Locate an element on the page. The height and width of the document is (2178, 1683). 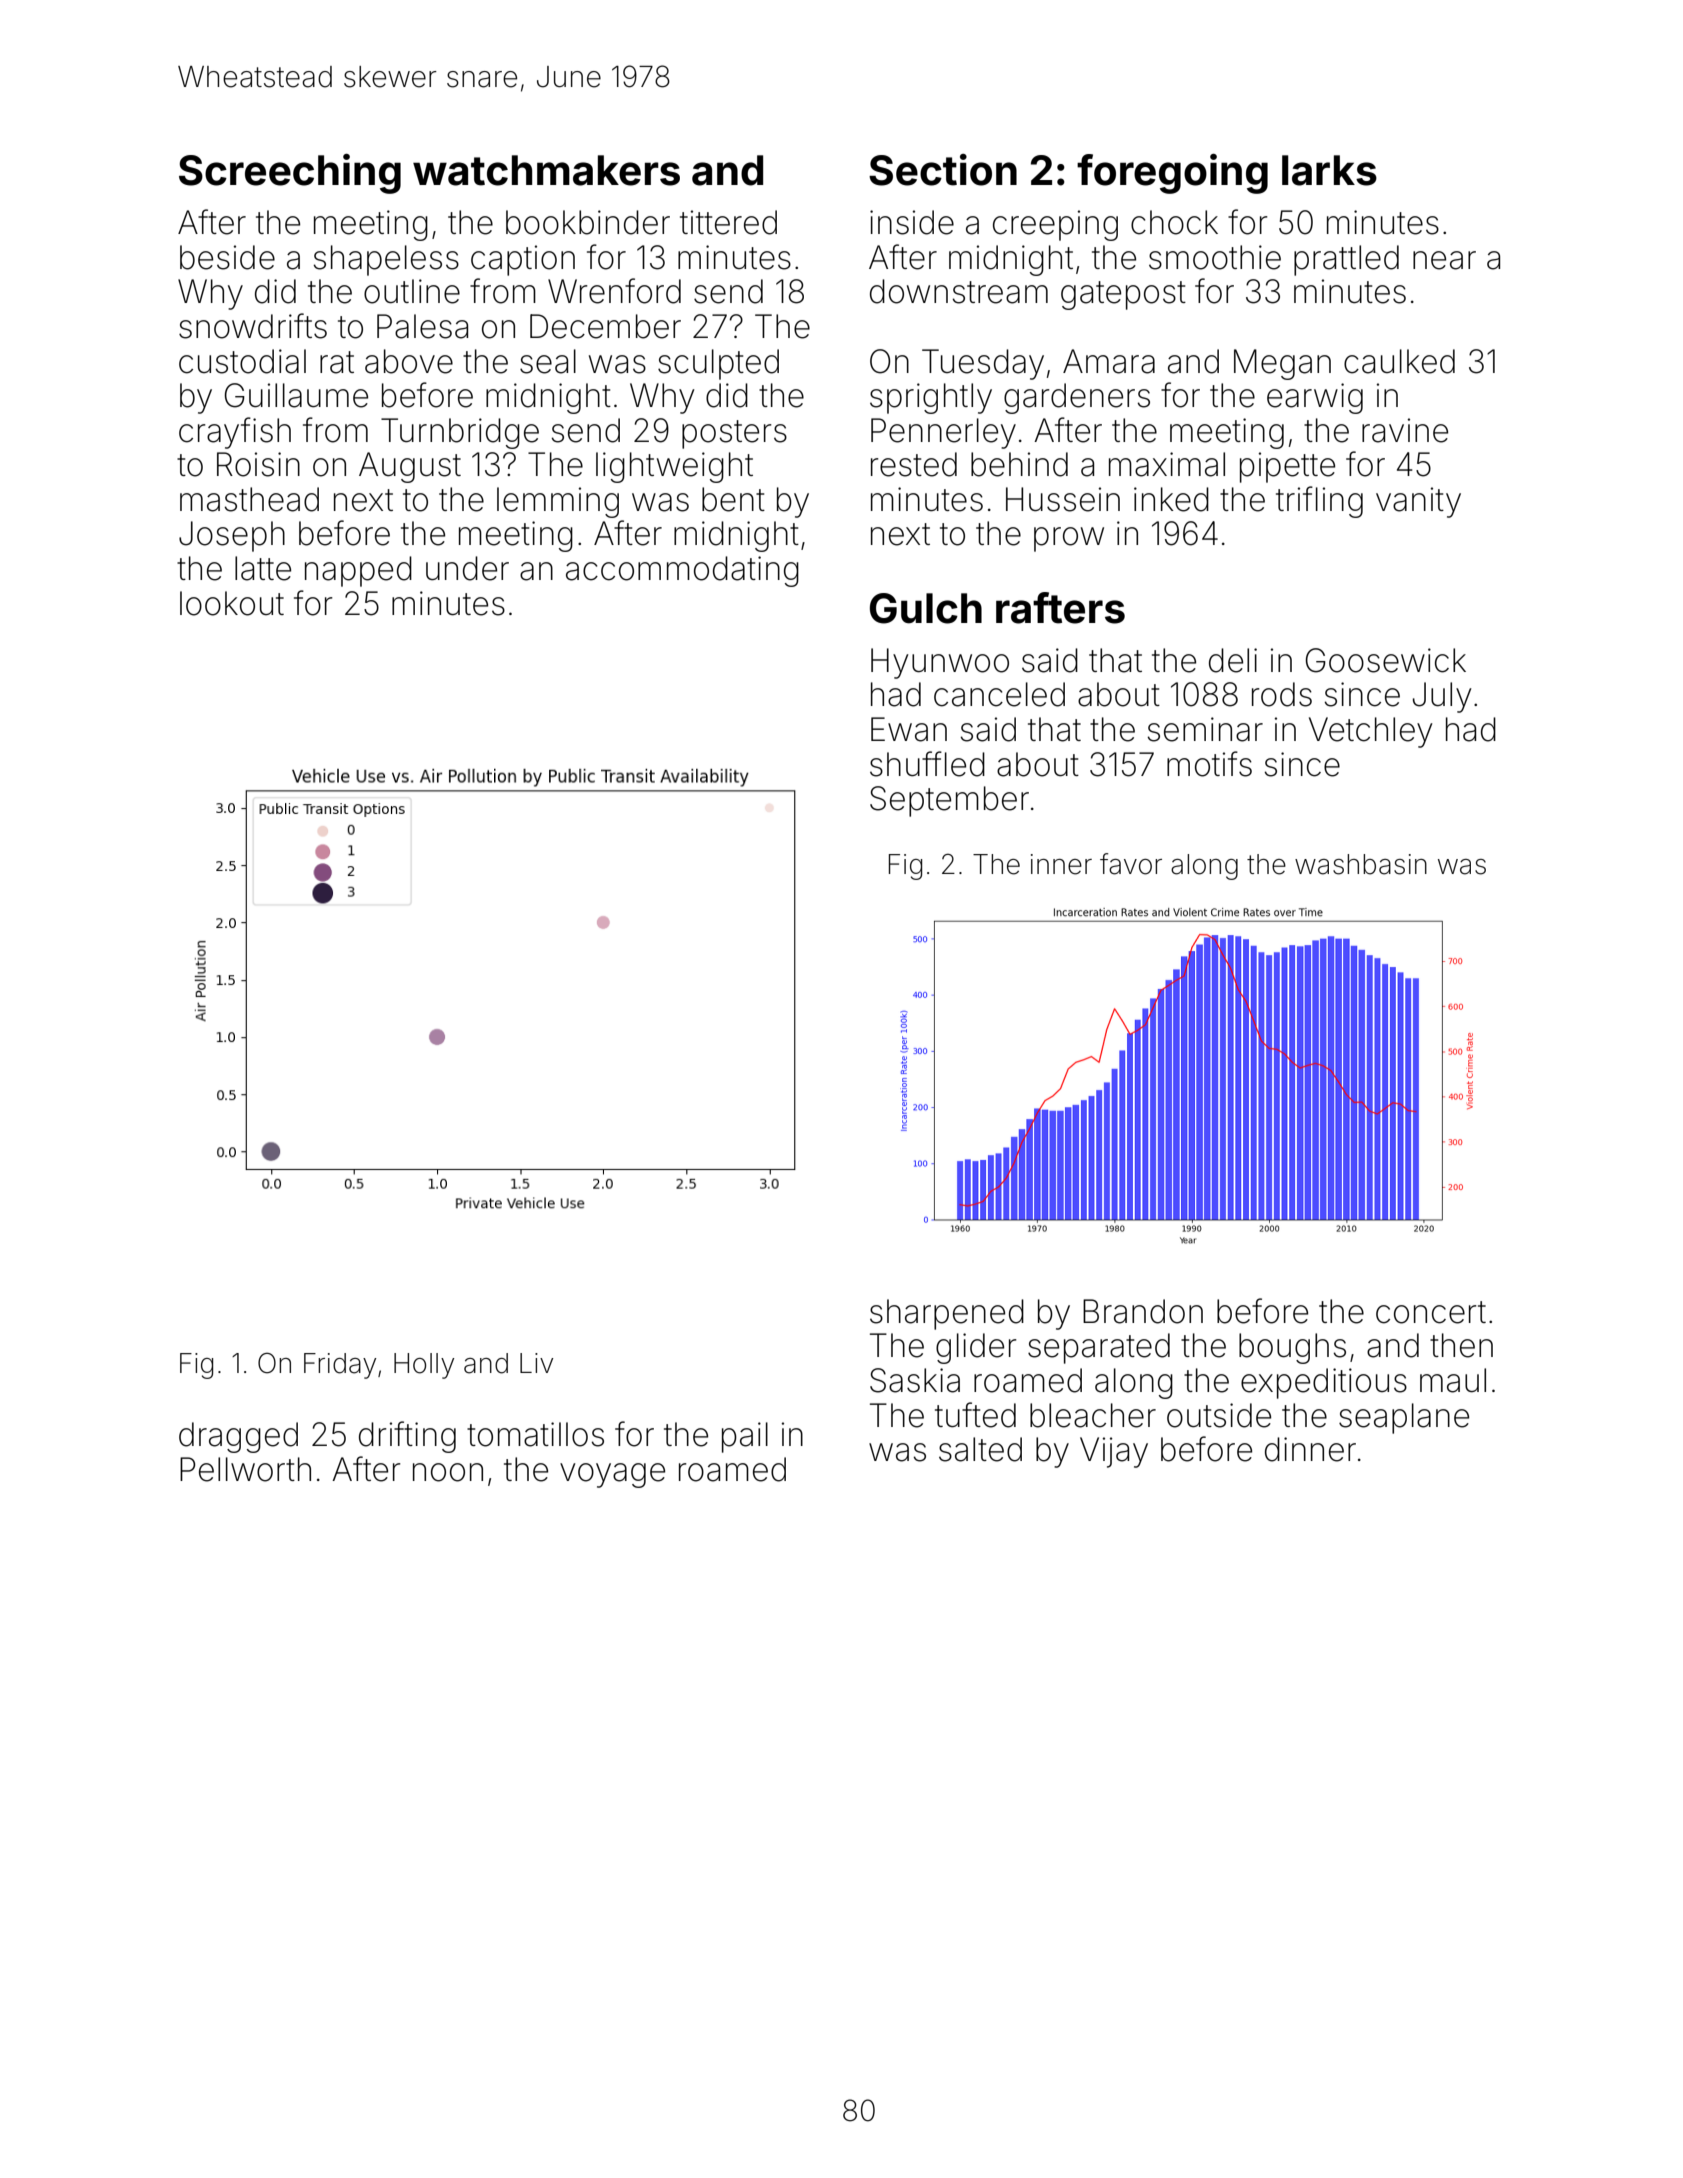
gardeners is located at coordinates (1077, 398).
